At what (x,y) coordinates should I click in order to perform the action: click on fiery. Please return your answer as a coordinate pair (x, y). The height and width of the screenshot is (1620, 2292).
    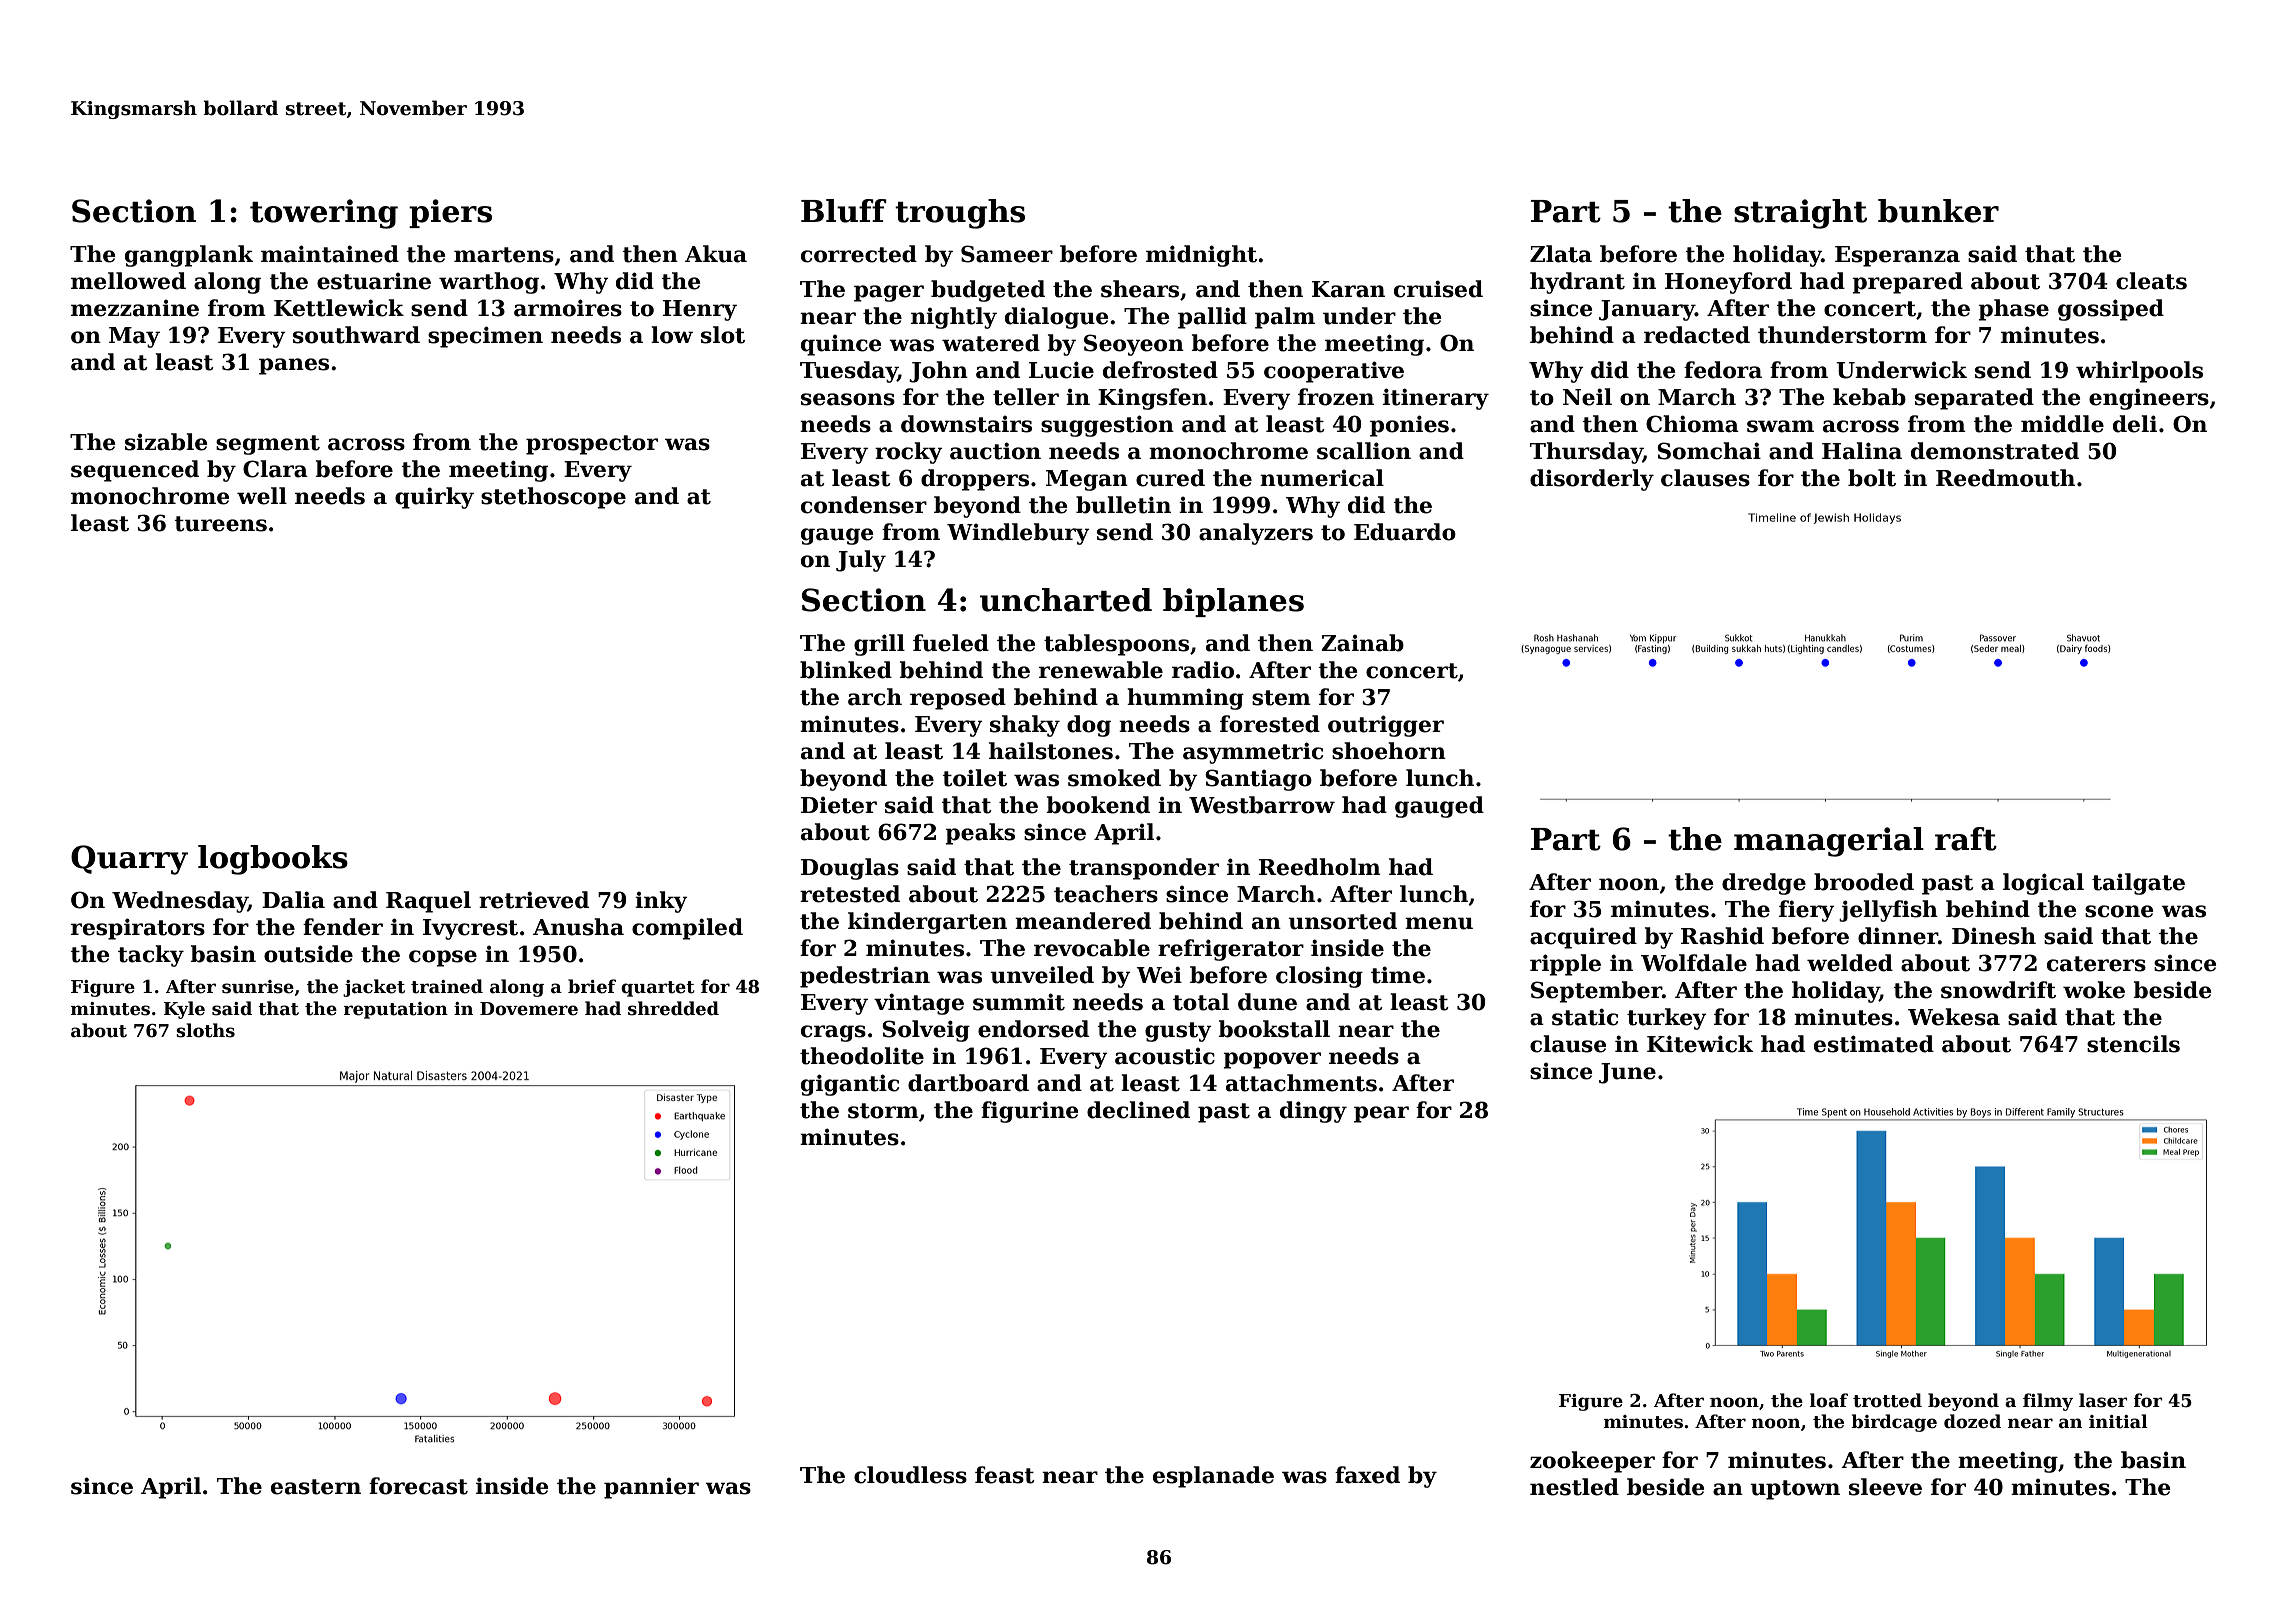
    Looking at the image, I should click on (1807, 911).
